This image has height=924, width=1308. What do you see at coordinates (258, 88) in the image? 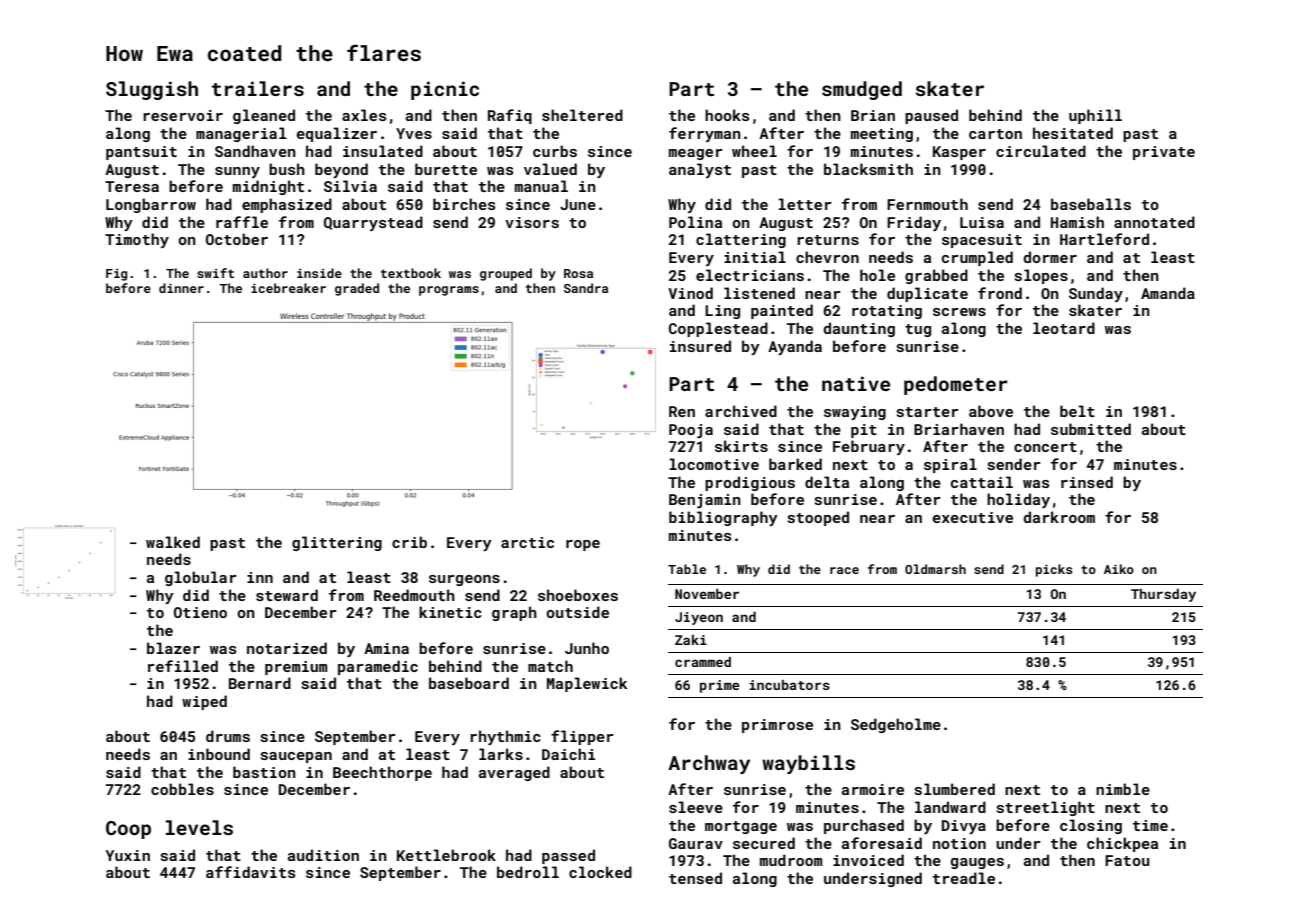
I see `trailers` at bounding box center [258, 88].
